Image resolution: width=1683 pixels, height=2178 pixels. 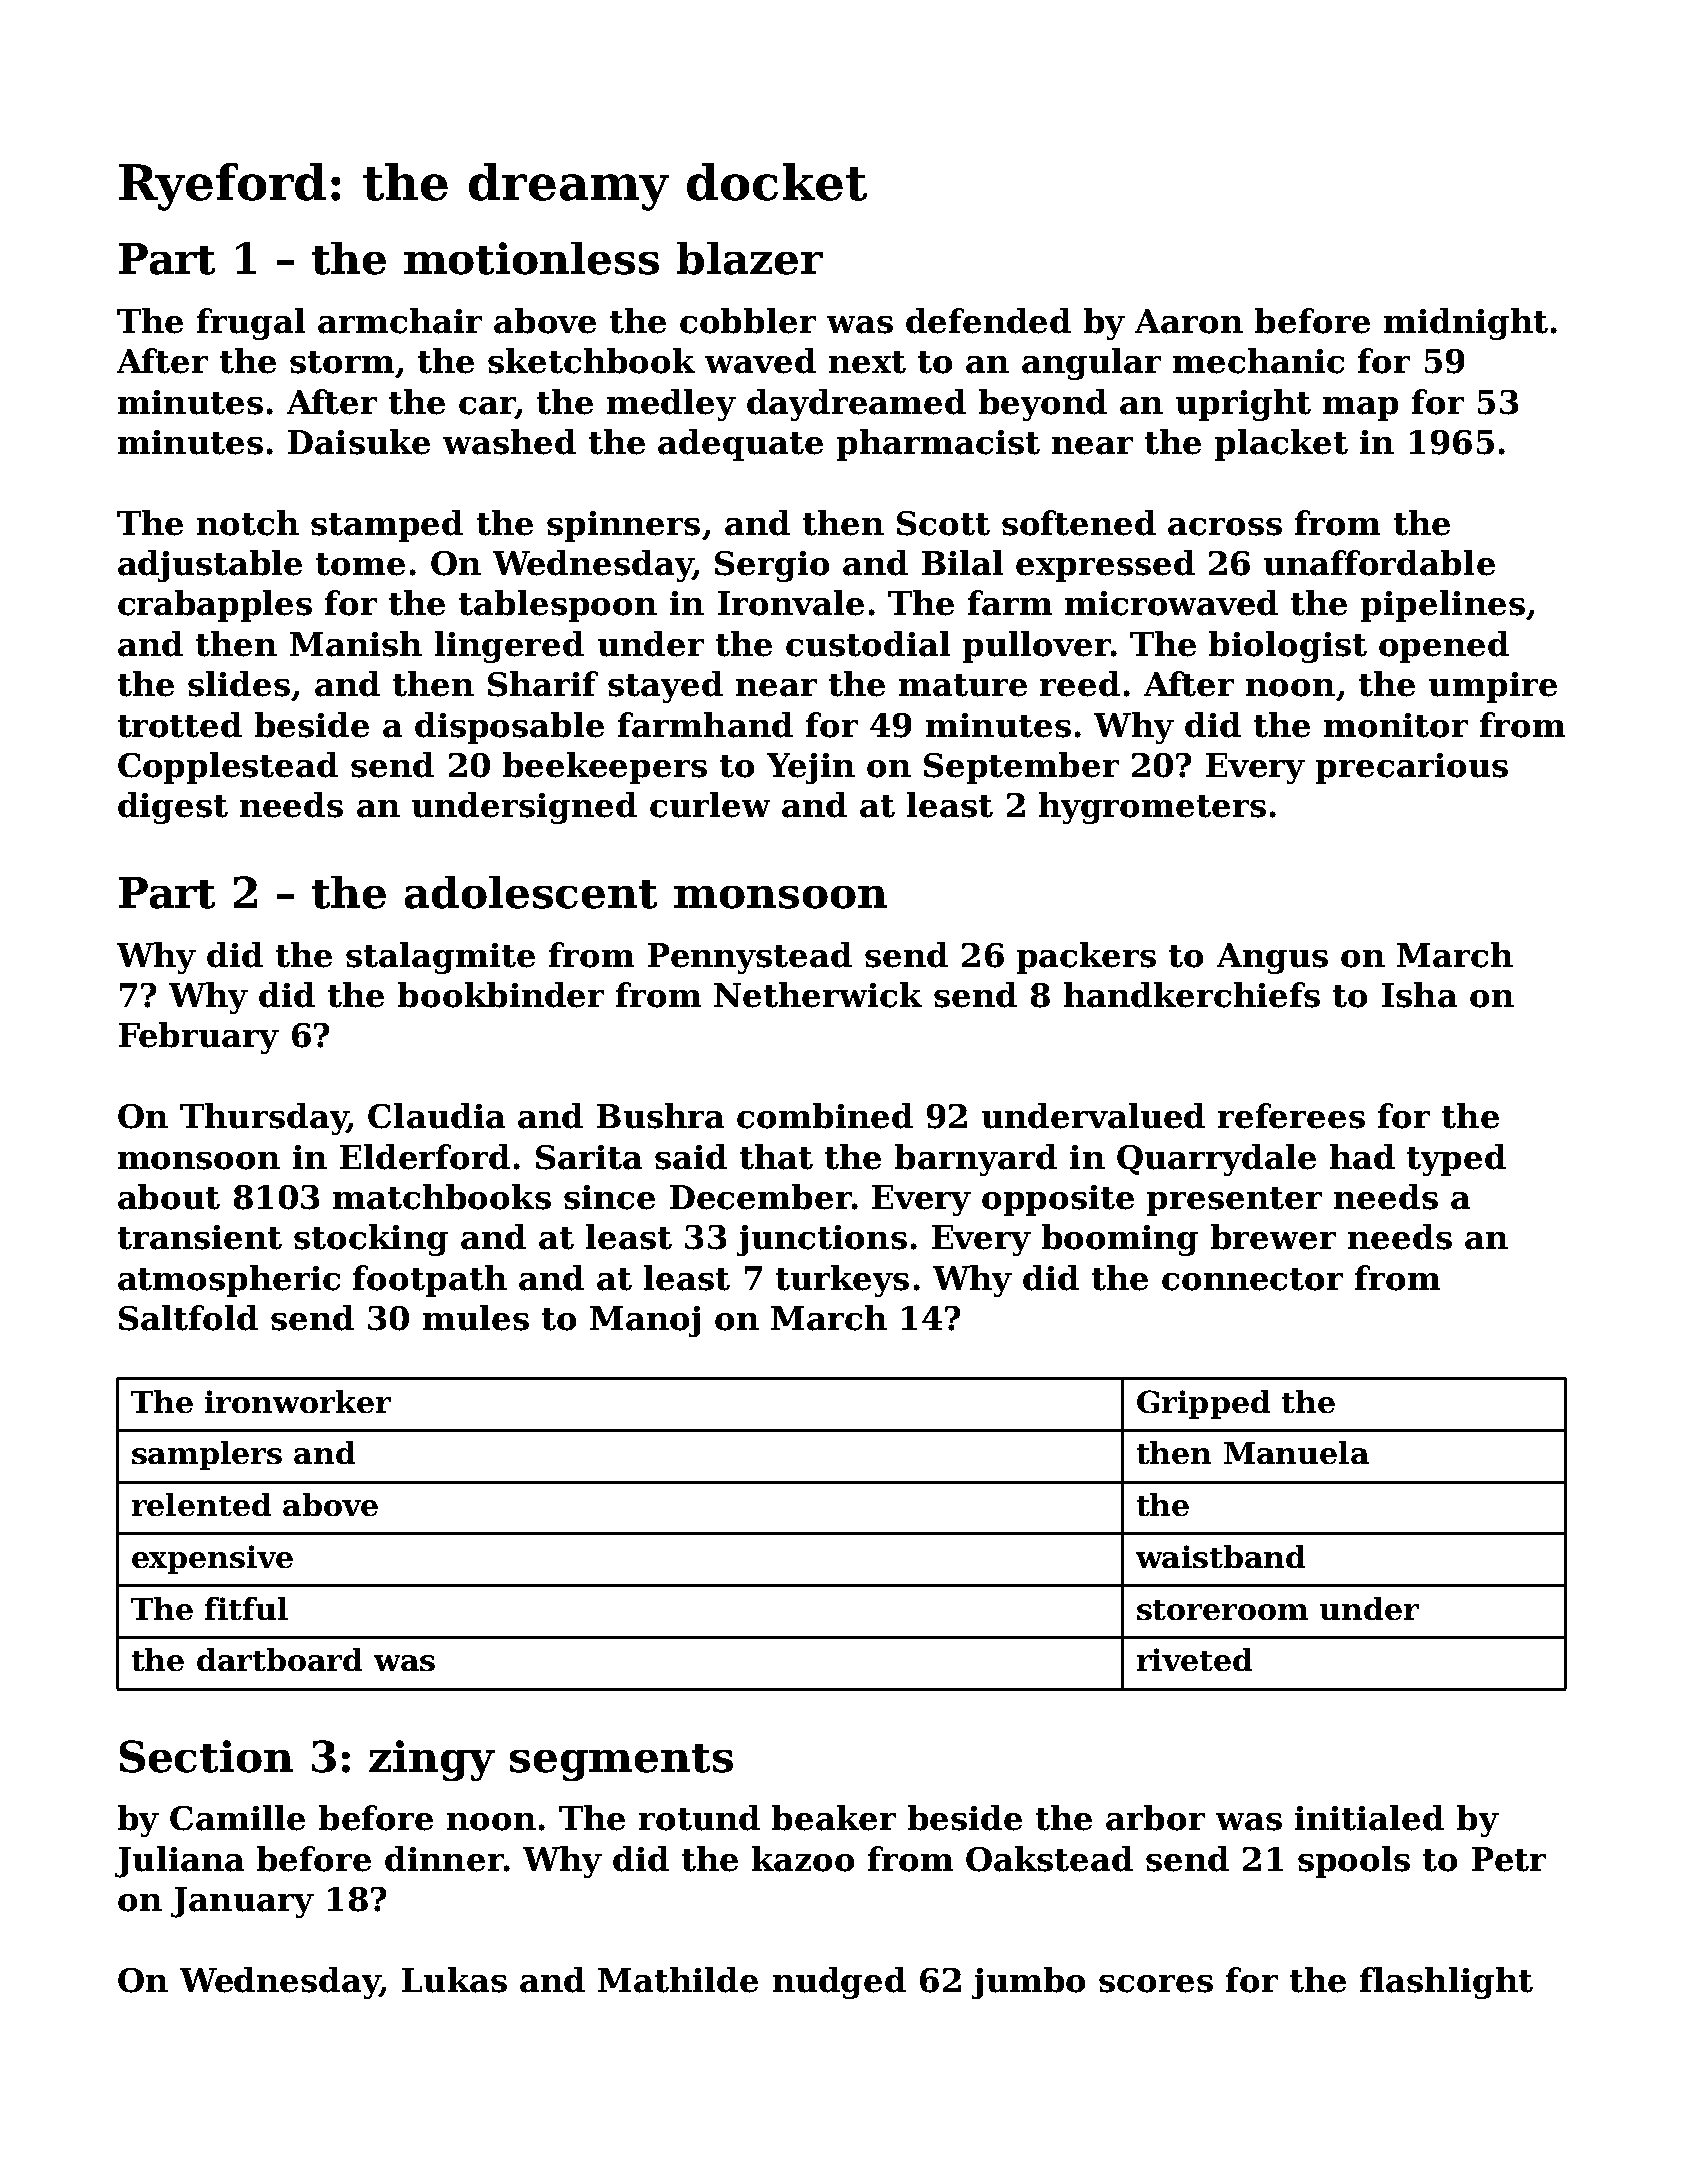 I want to click on pharmacist, so click(x=938, y=445).
